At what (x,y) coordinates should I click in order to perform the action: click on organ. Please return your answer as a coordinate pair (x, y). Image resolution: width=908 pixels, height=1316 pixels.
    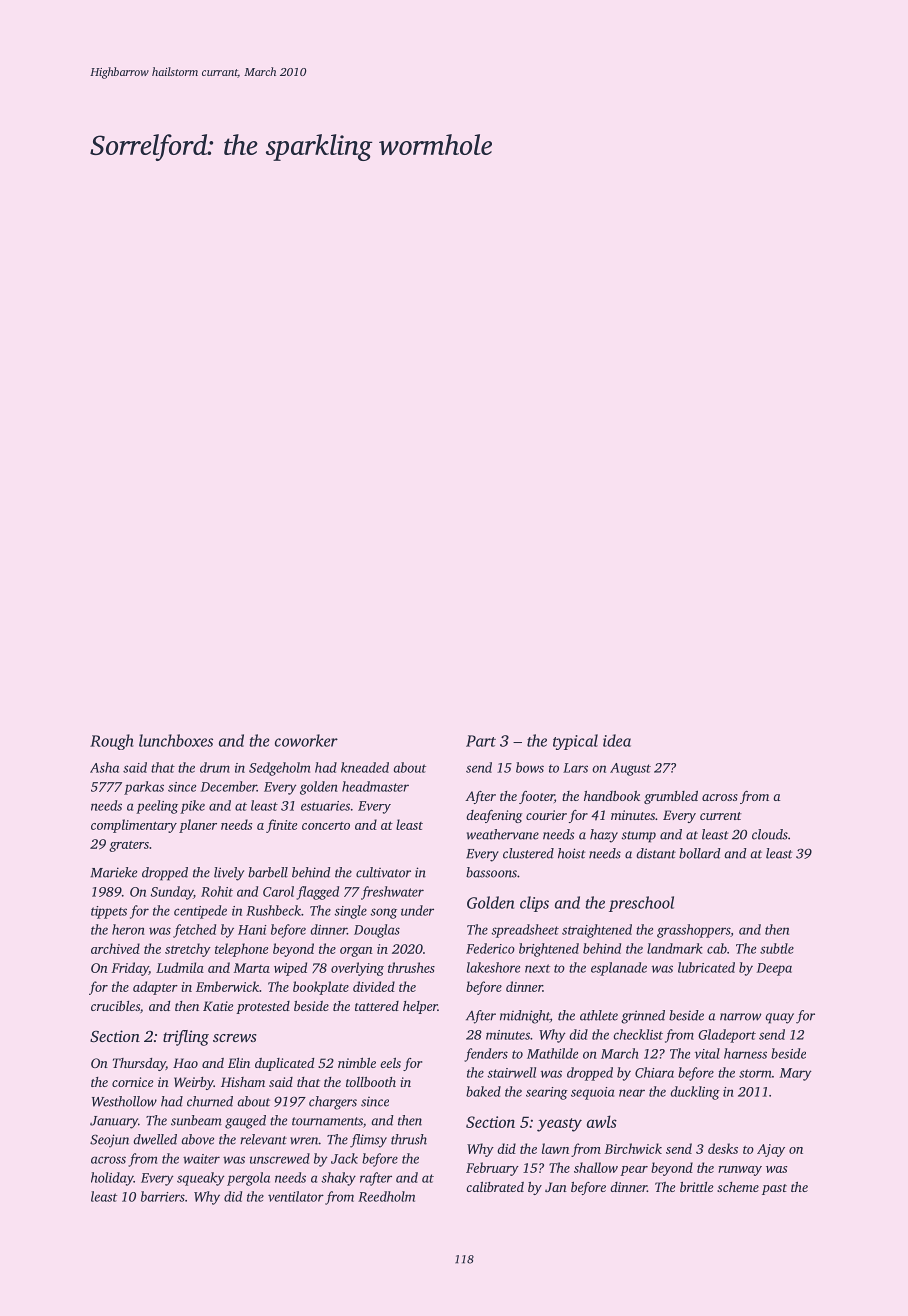
    Looking at the image, I should click on (356, 952).
